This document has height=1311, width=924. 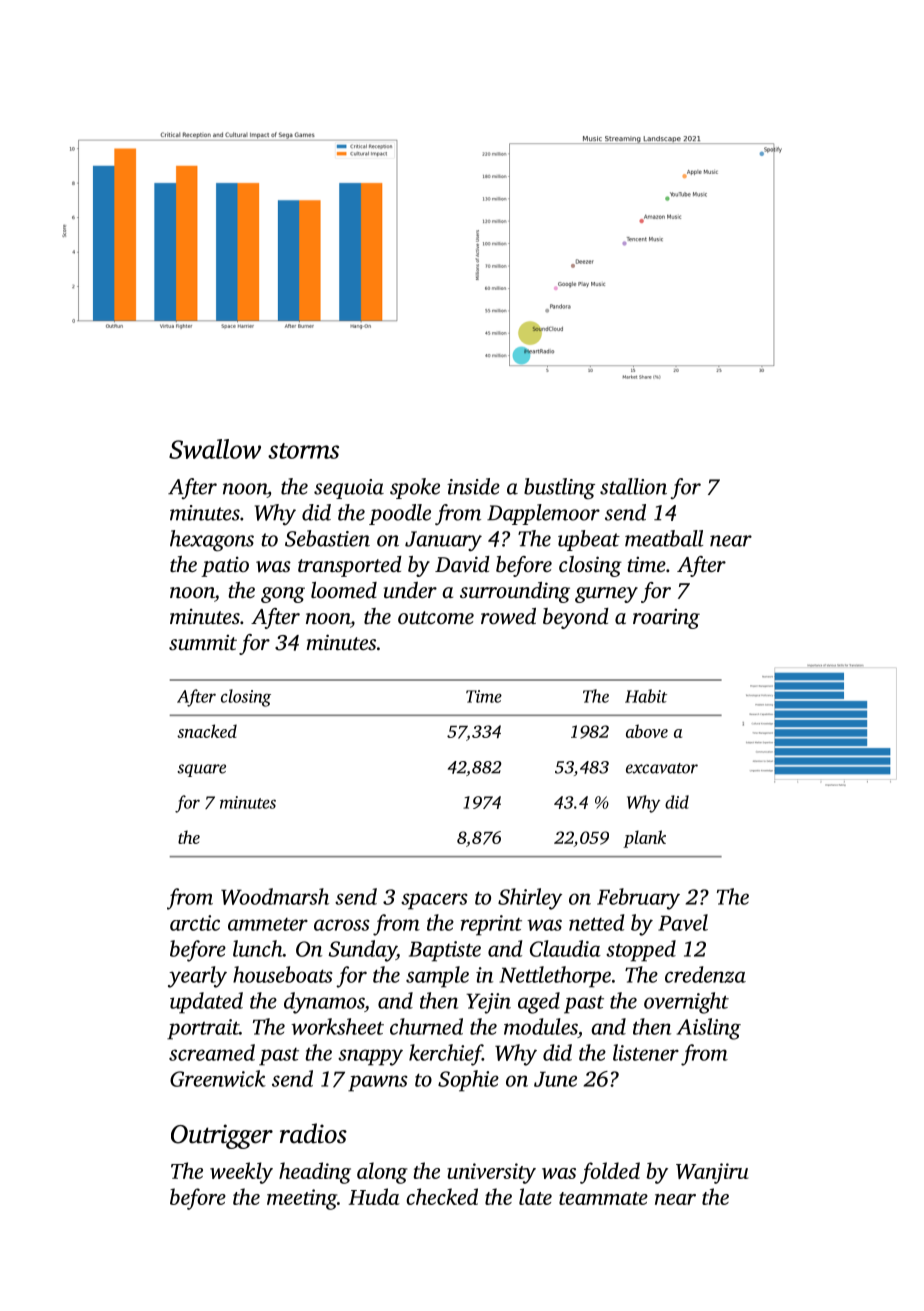 I want to click on hexagons, so click(x=212, y=541).
